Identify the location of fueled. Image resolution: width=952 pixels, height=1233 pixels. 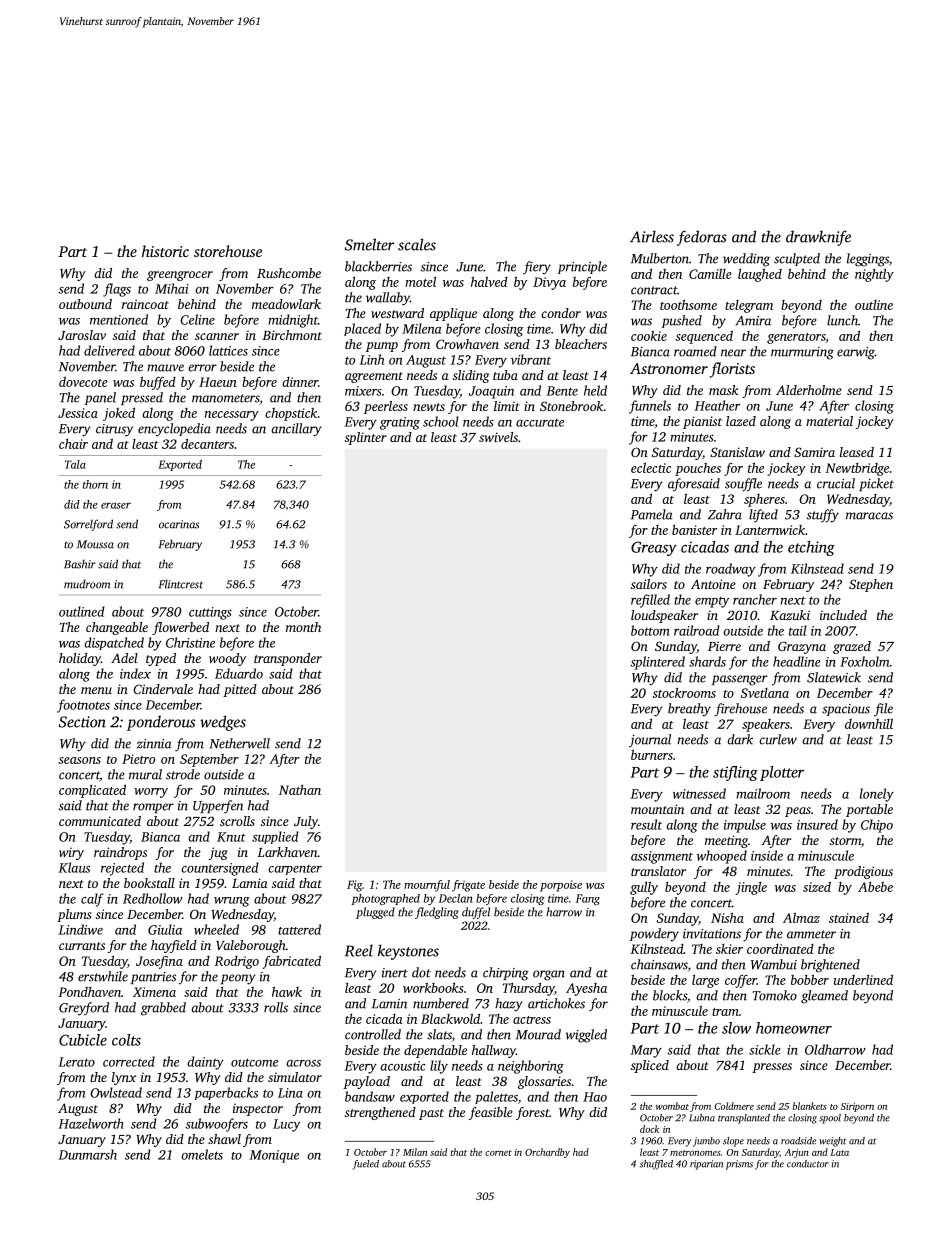
(366, 1165).
